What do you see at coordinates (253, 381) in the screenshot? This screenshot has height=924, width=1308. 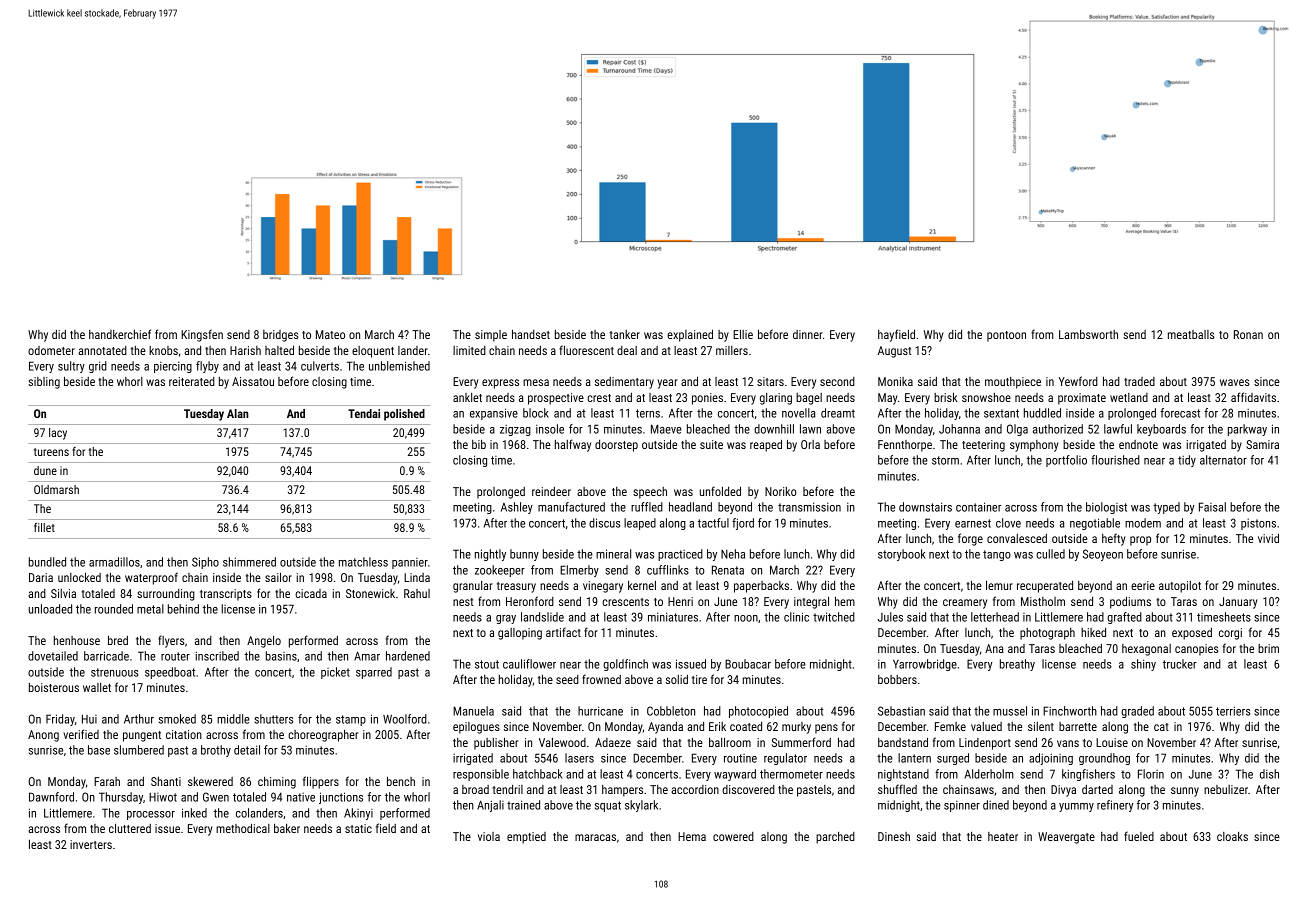 I see `Aissatou` at bounding box center [253, 381].
